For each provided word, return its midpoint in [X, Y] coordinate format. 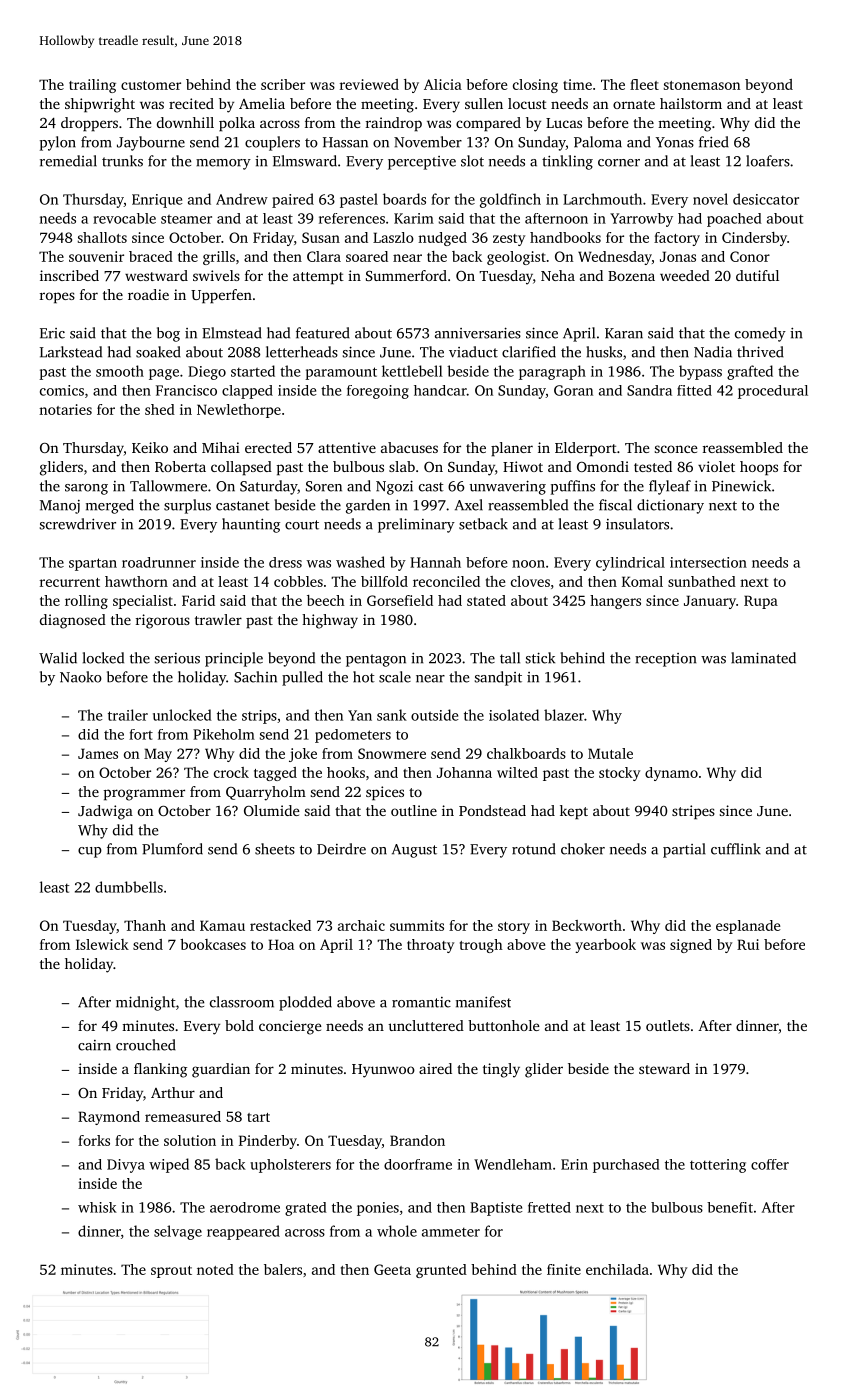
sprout [171, 1272]
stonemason [702, 85]
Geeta [392, 1269]
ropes [57, 298]
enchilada [617, 1269]
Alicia [443, 84]
